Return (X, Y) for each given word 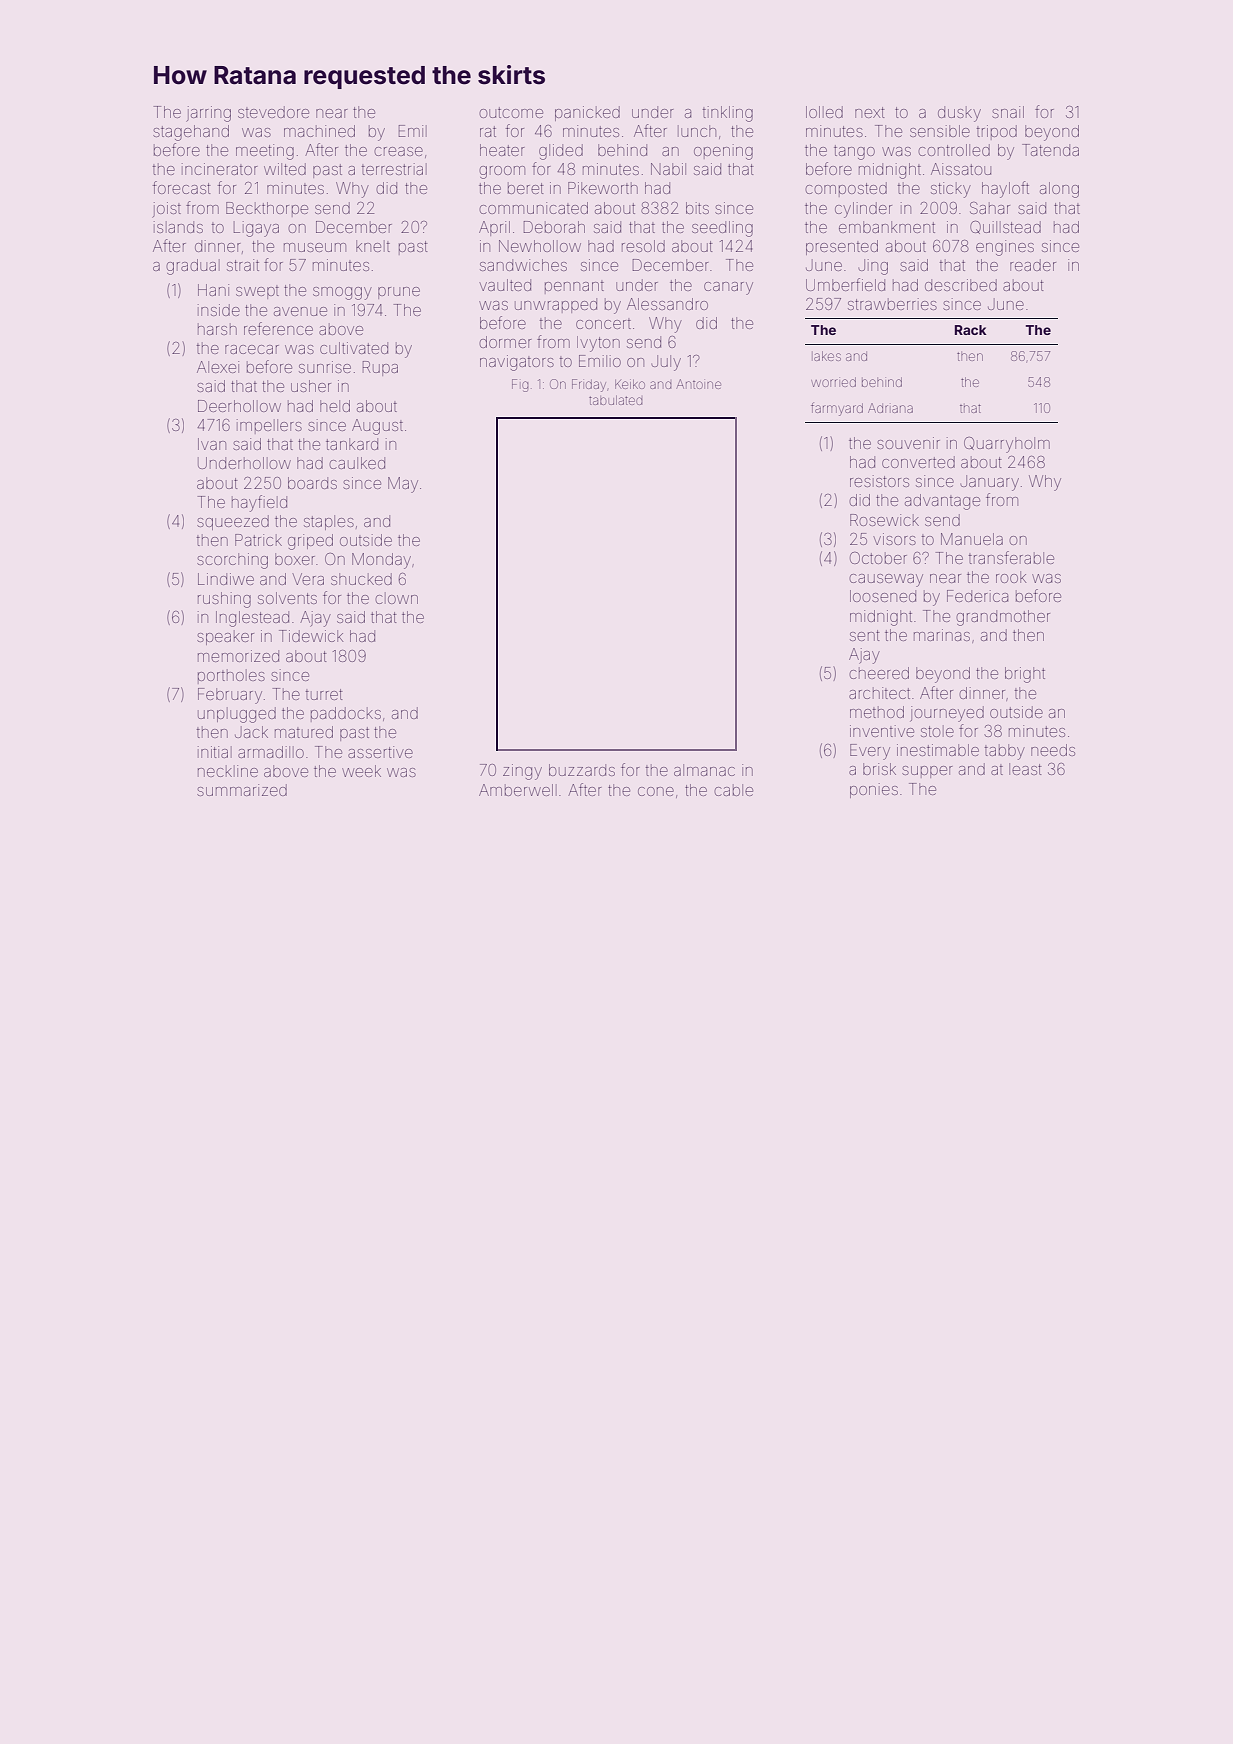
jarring (208, 114)
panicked (587, 113)
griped (310, 542)
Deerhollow (239, 406)
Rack (971, 330)
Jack (251, 732)
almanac (704, 770)
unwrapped (556, 305)
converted (918, 462)
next (869, 112)
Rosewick (884, 520)
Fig (520, 385)
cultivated (354, 348)
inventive (882, 731)
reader (1033, 265)
